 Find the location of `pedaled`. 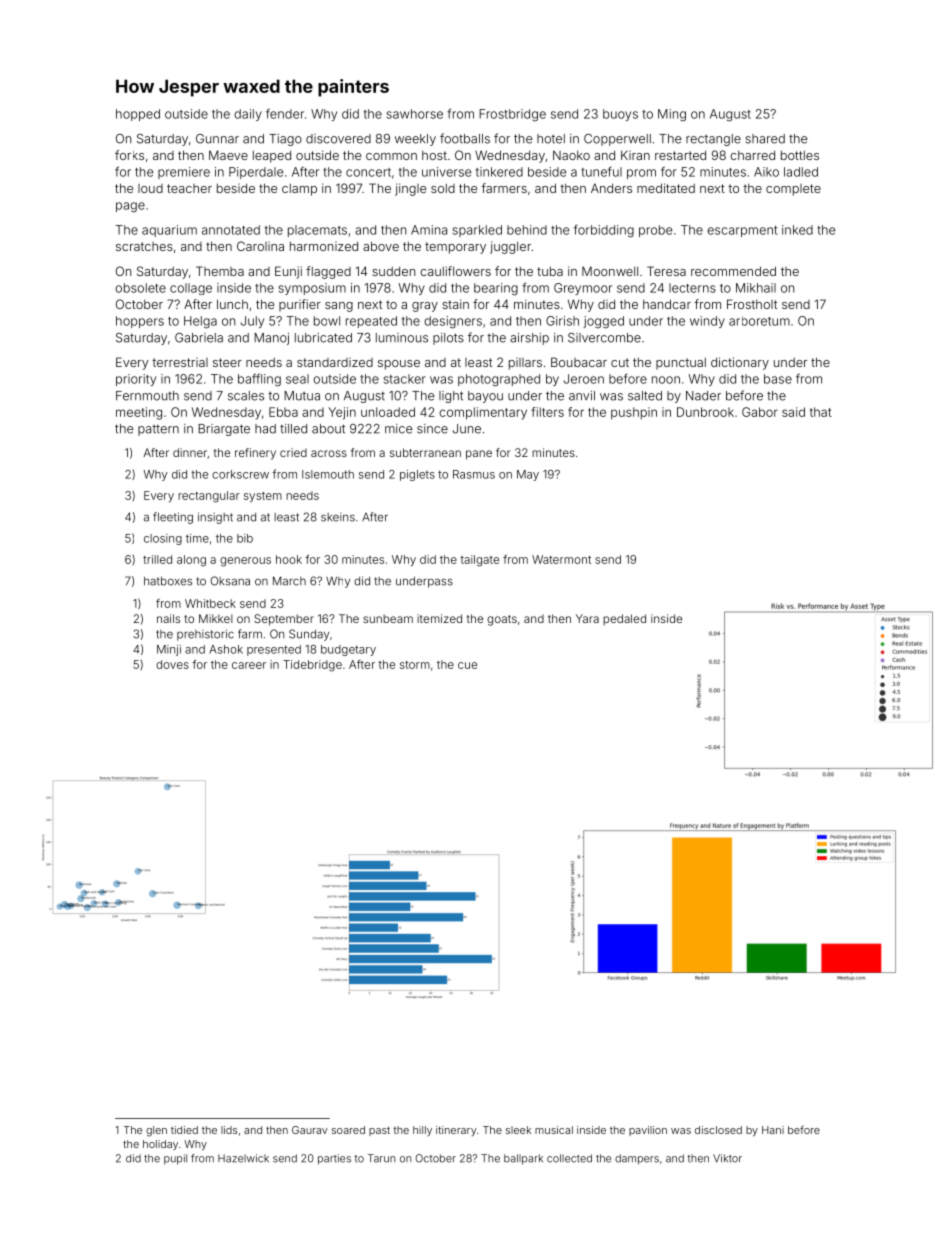

pedaled is located at coordinates (624, 619).
